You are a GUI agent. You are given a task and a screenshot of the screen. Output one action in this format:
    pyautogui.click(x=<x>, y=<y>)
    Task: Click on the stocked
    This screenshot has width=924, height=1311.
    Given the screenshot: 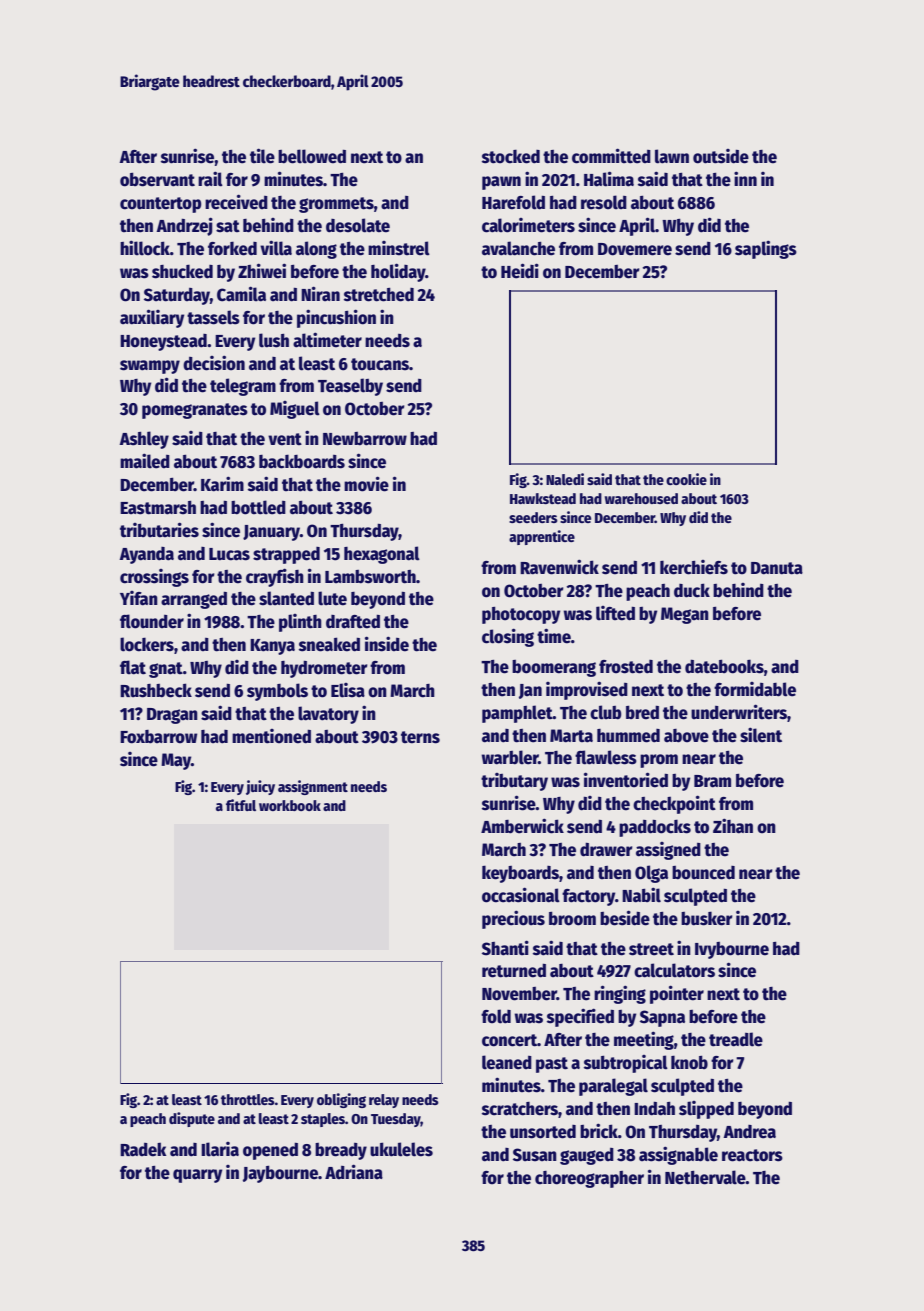 What is the action you would take?
    pyautogui.click(x=511, y=156)
